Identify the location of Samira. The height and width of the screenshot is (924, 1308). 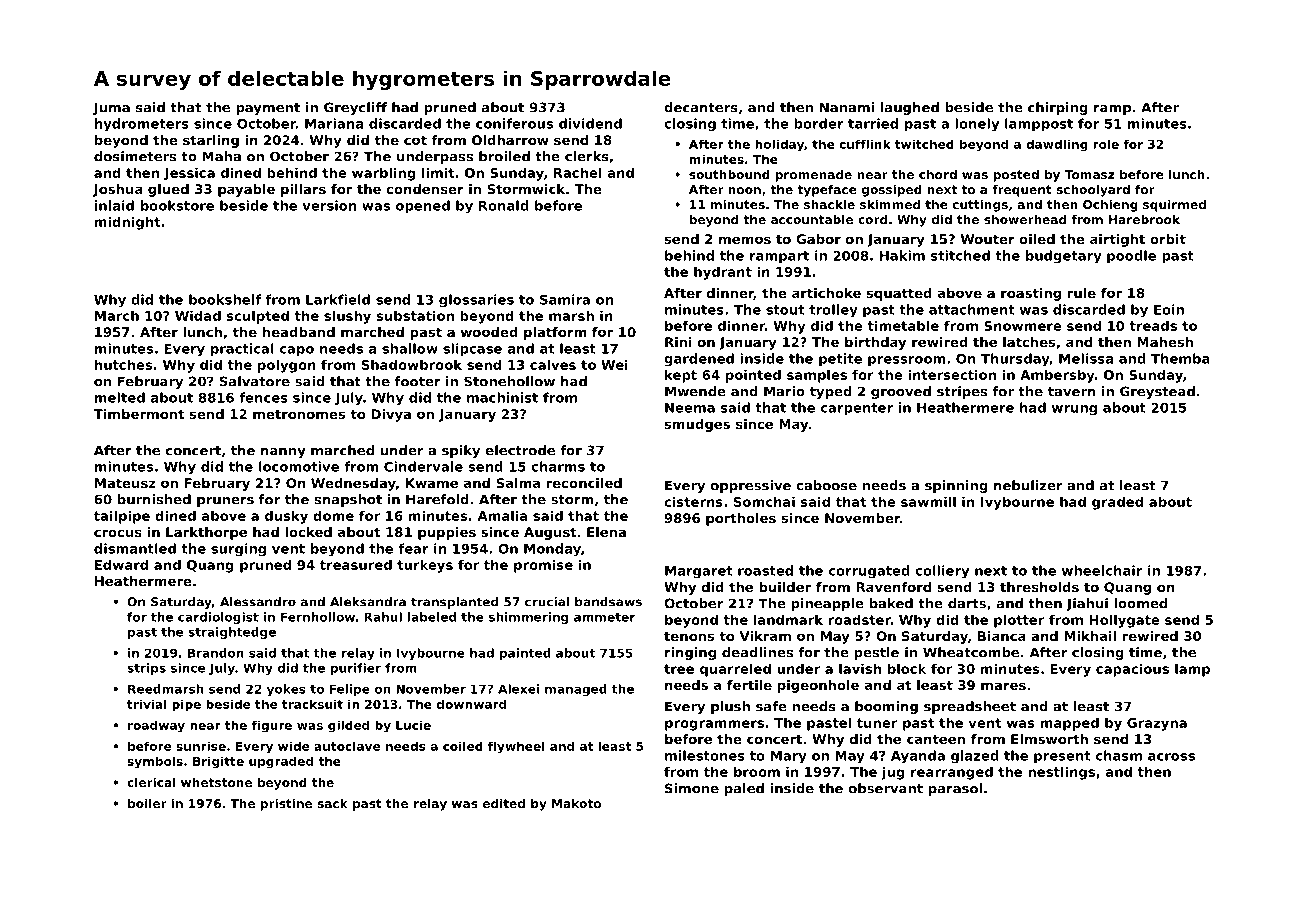
(565, 299).
